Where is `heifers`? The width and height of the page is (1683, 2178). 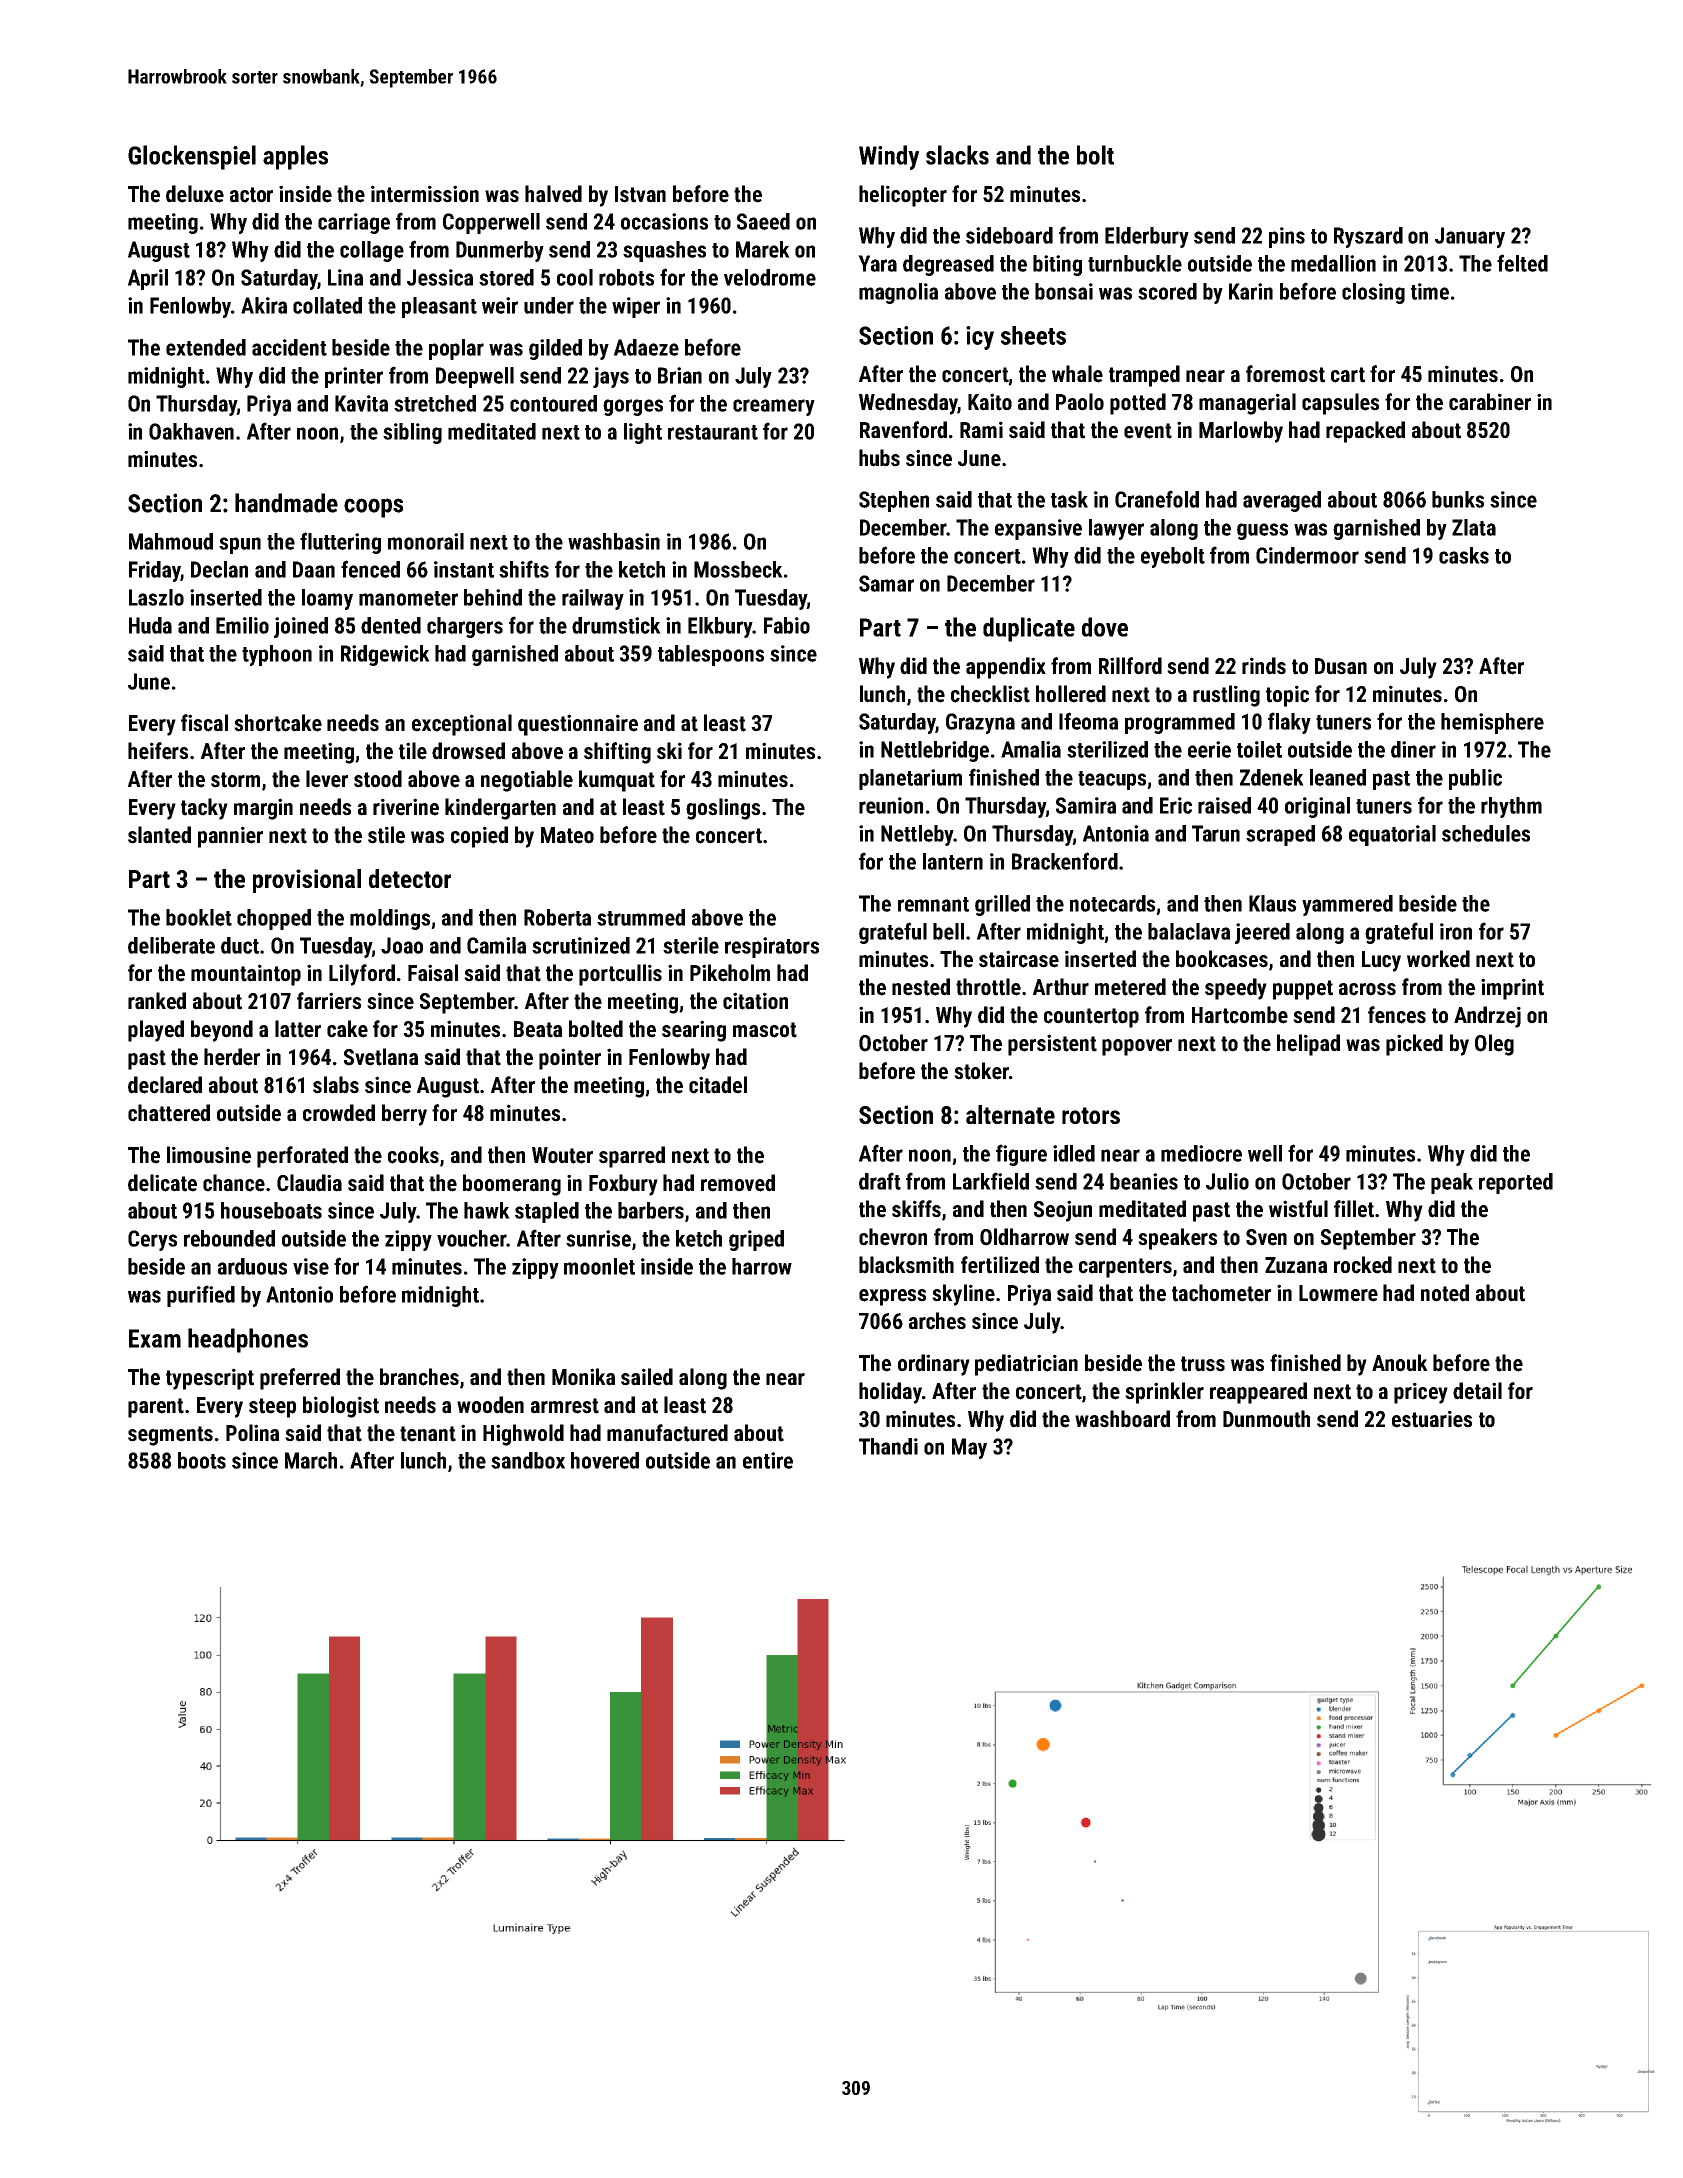 heifers is located at coordinates (158, 751).
